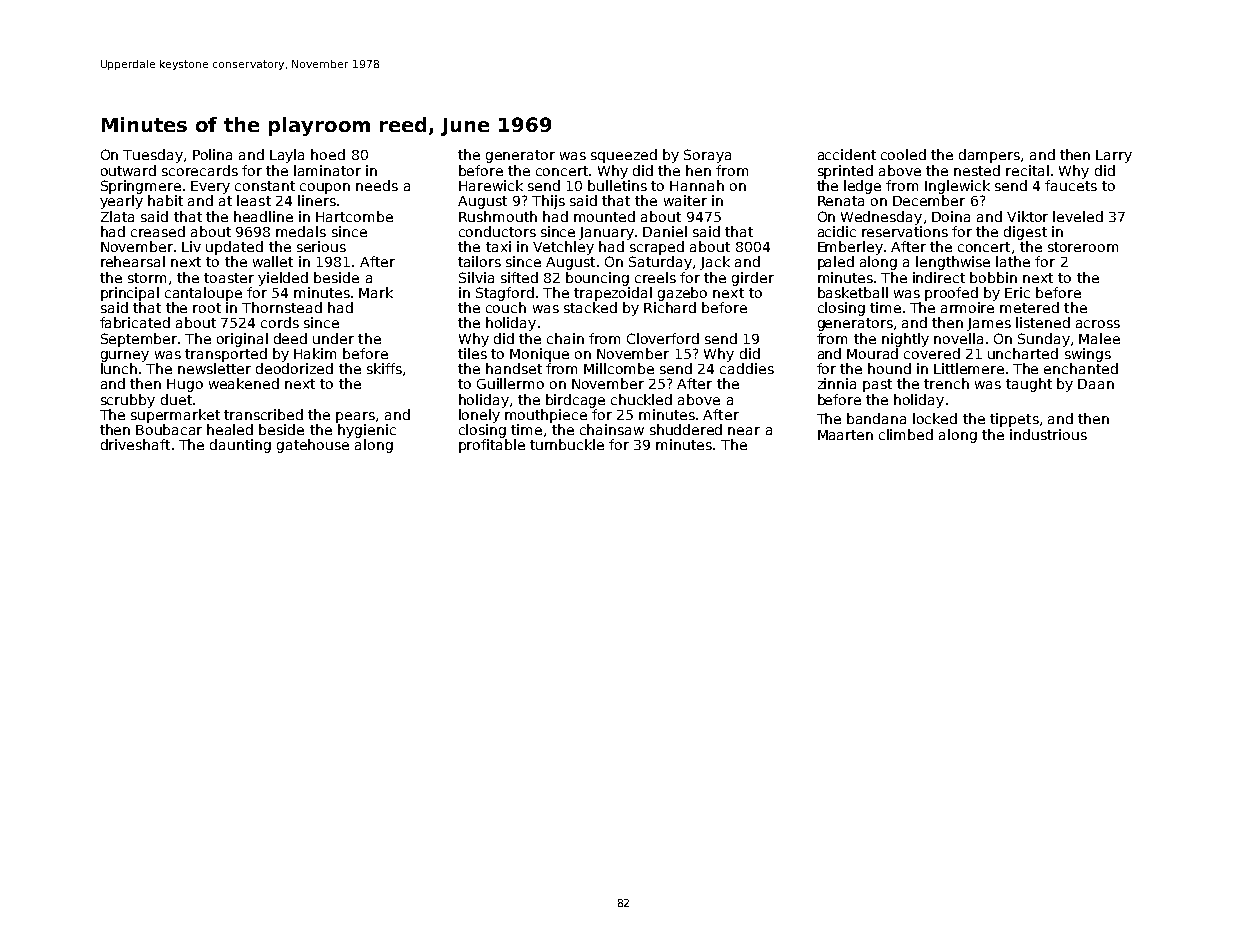 The width and height of the page is (1233, 952). What do you see at coordinates (514, 368) in the page?
I see `handset` at bounding box center [514, 368].
